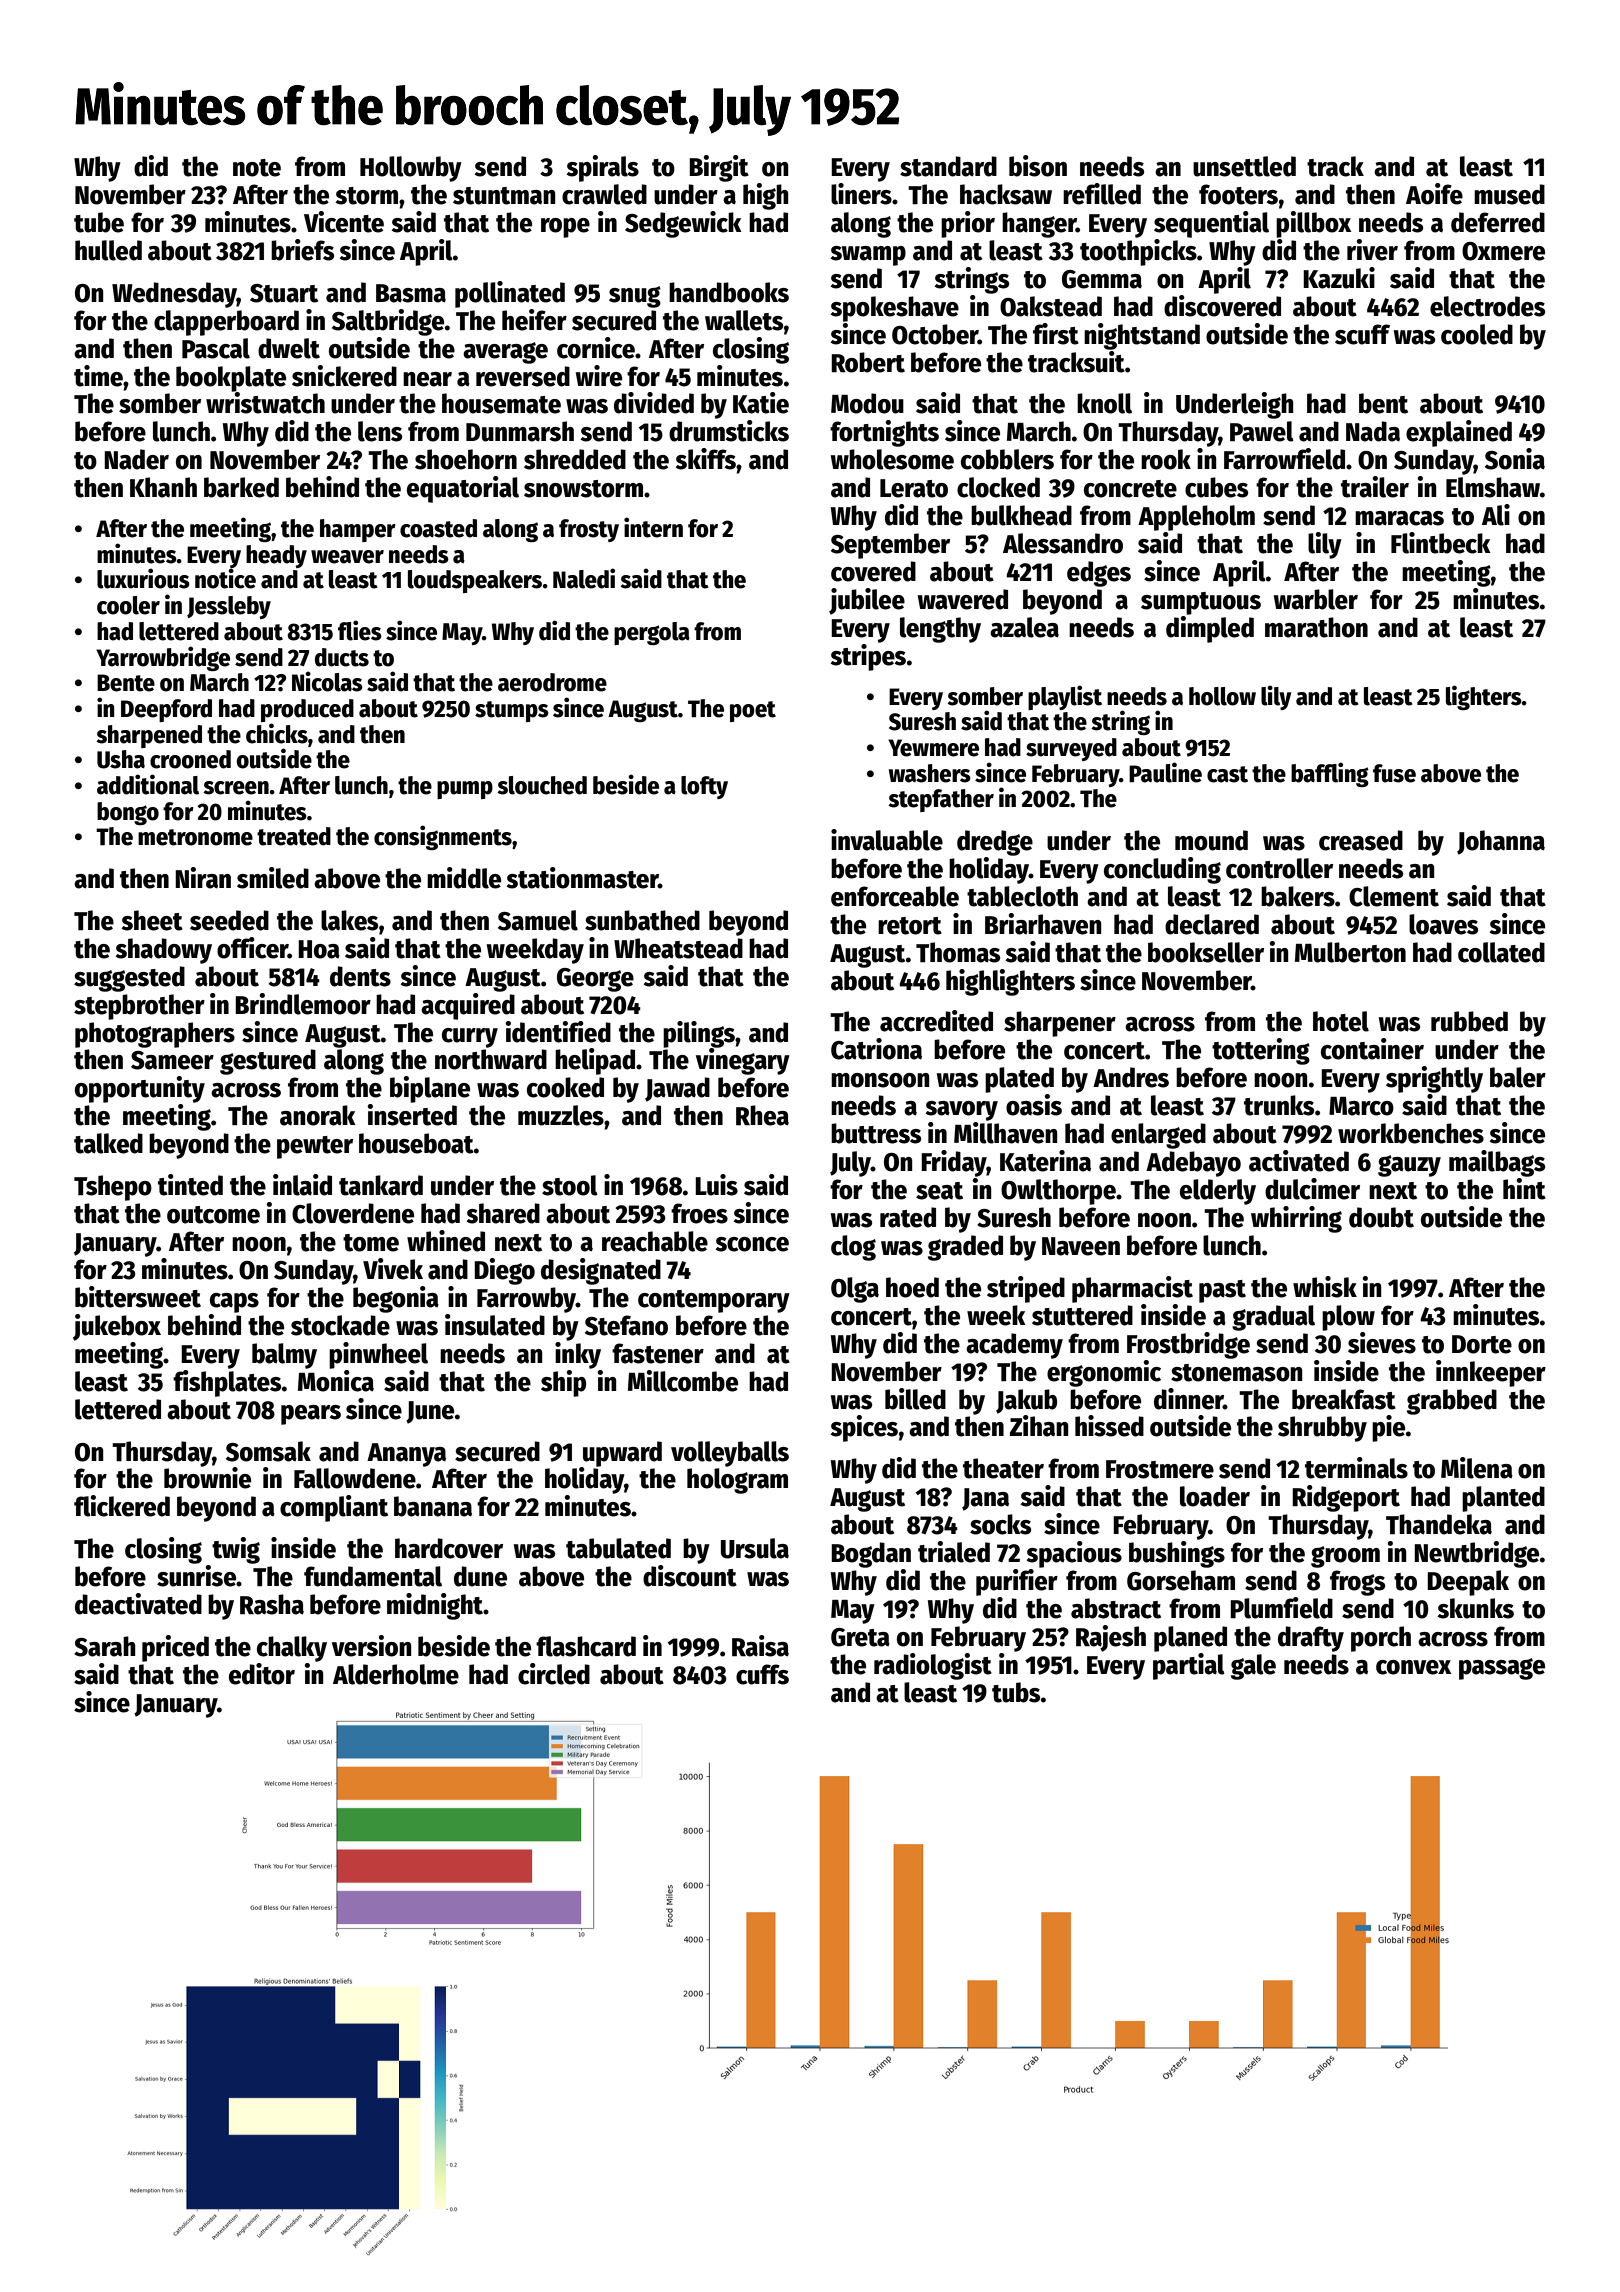 The height and width of the screenshot is (2292, 1620). What do you see at coordinates (138, 1297) in the screenshot?
I see `bittersweet` at bounding box center [138, 1297].
